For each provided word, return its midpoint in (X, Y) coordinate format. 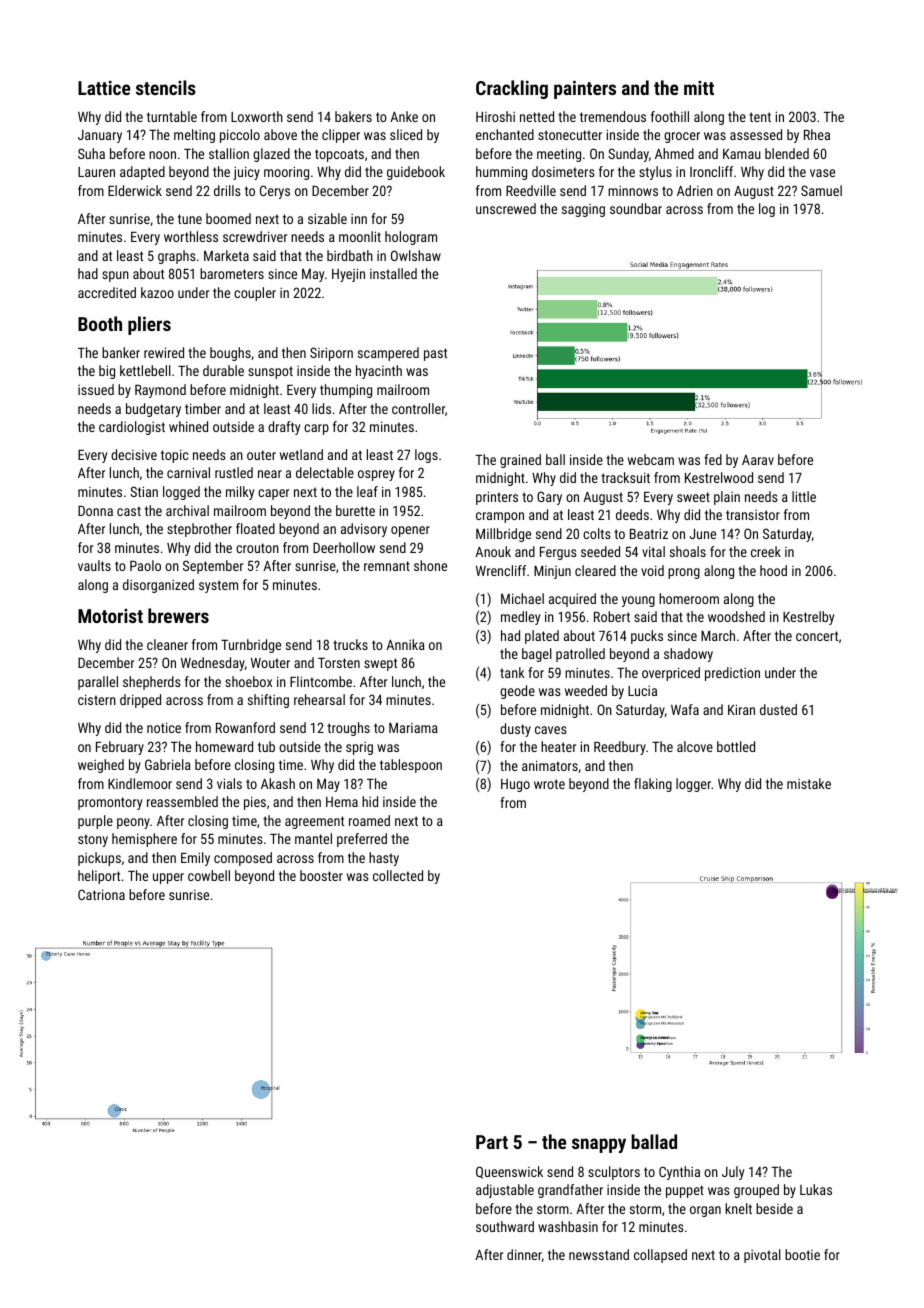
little (804, 496)
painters (585, 89)
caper (273, 494)
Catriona (101, 894)
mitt (699, 88)
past (435, 354)
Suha (91, 153)
